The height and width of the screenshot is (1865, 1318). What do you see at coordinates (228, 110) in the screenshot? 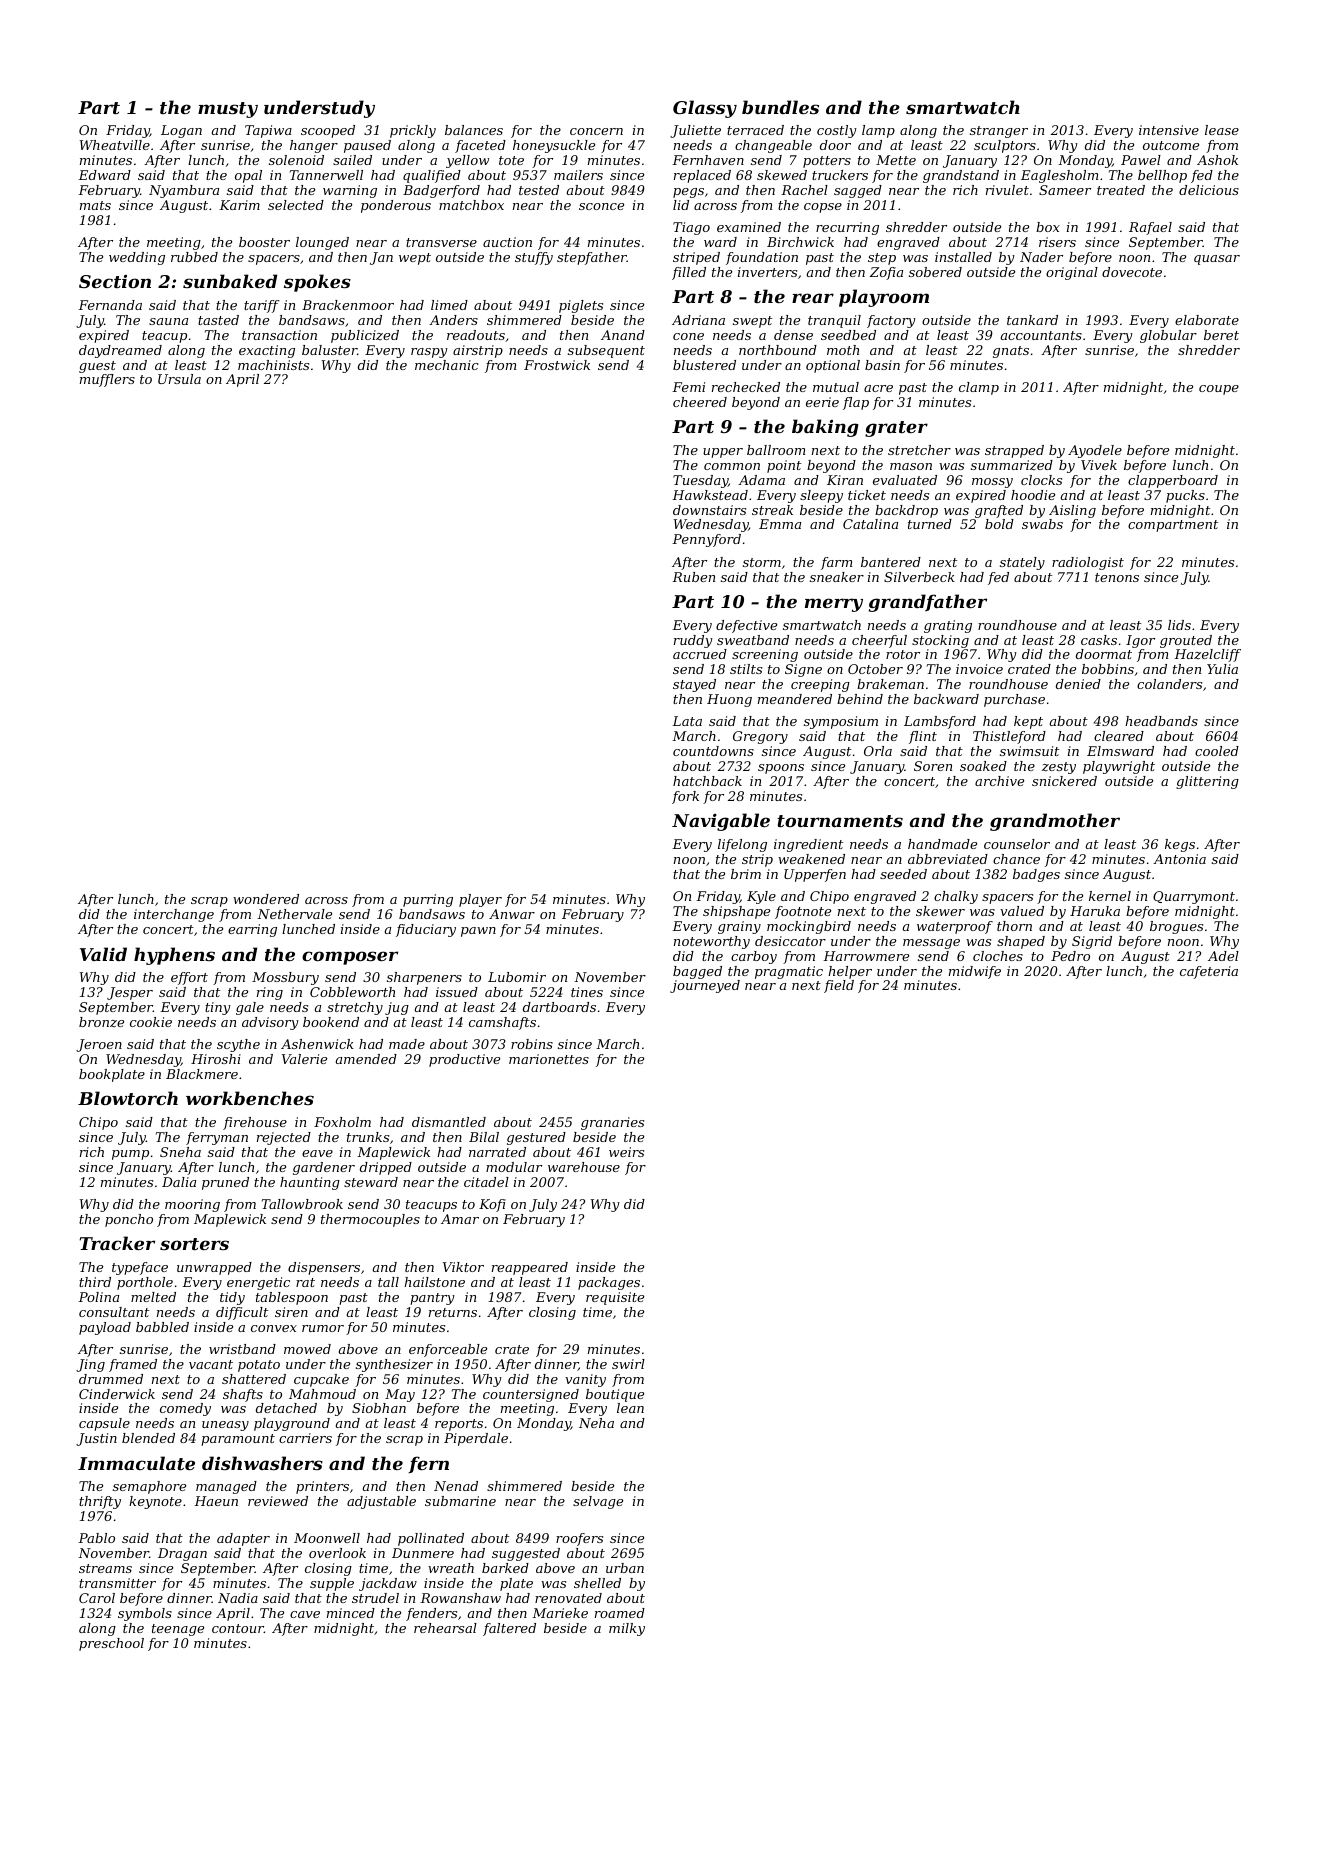
I see `musty` at bounding box center [228, 110].
